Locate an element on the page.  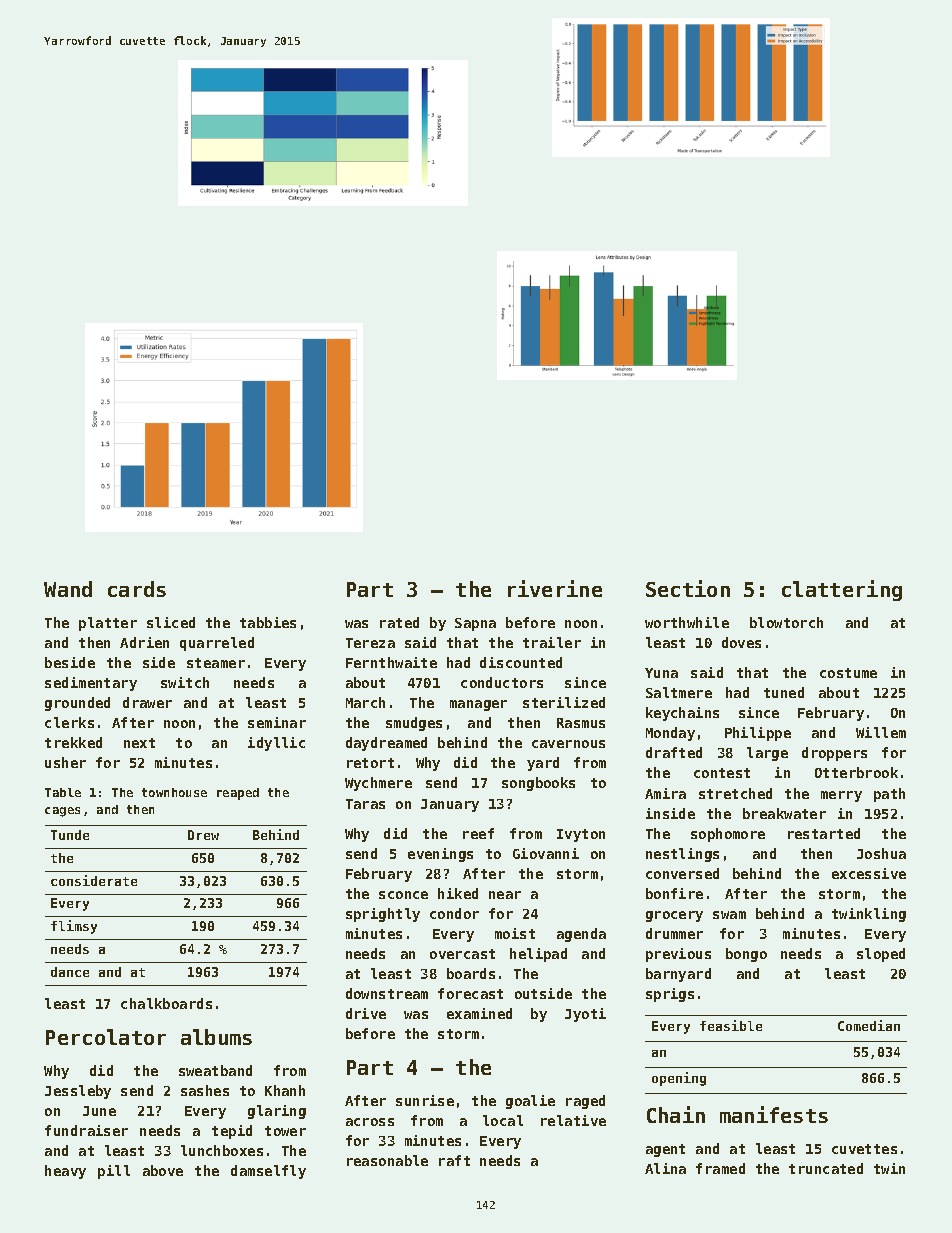
discounted is located at coordinates (521, 662).
